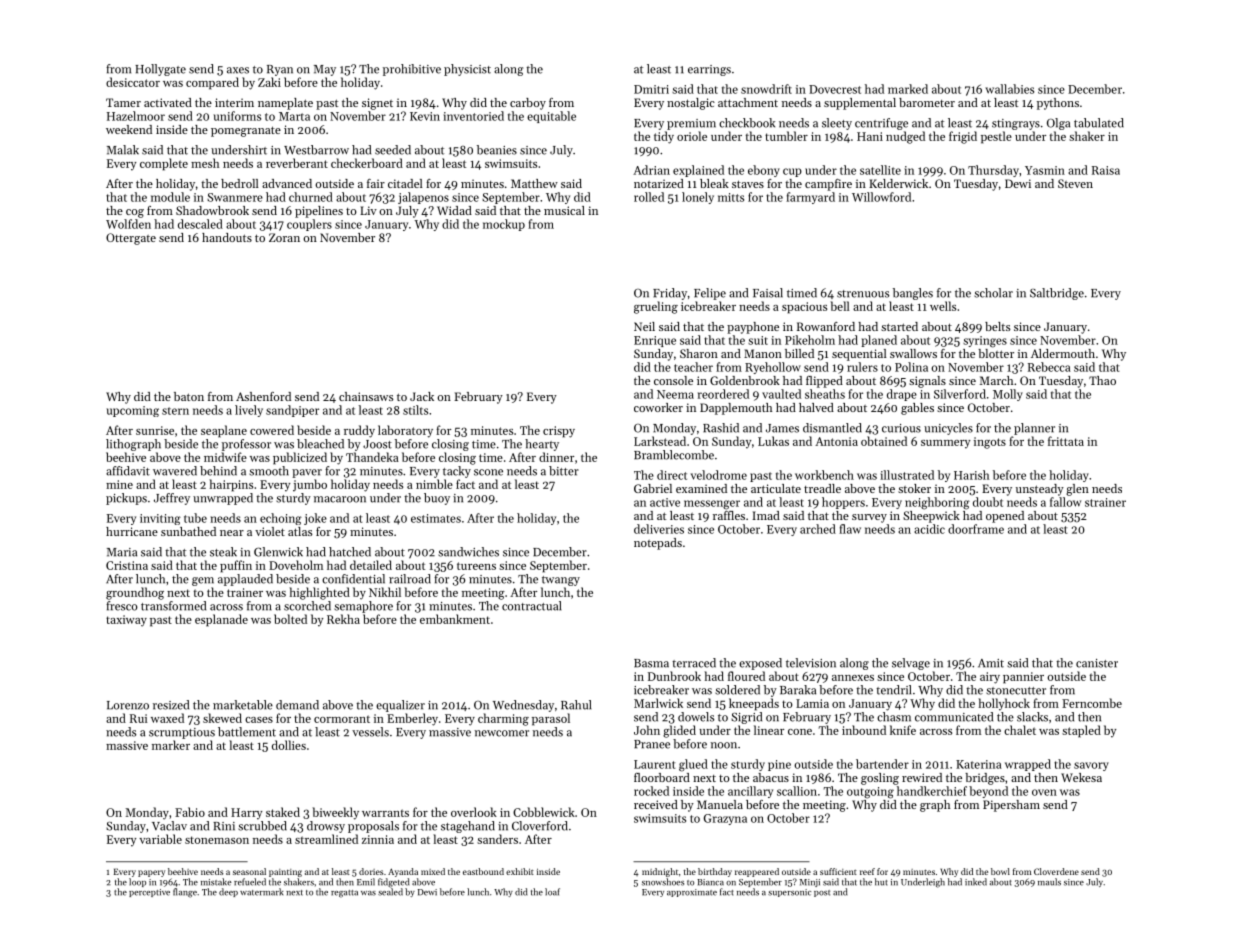 This screenshot has height=952, width=1233. I want to click on Thao, so click(1102, 380).
